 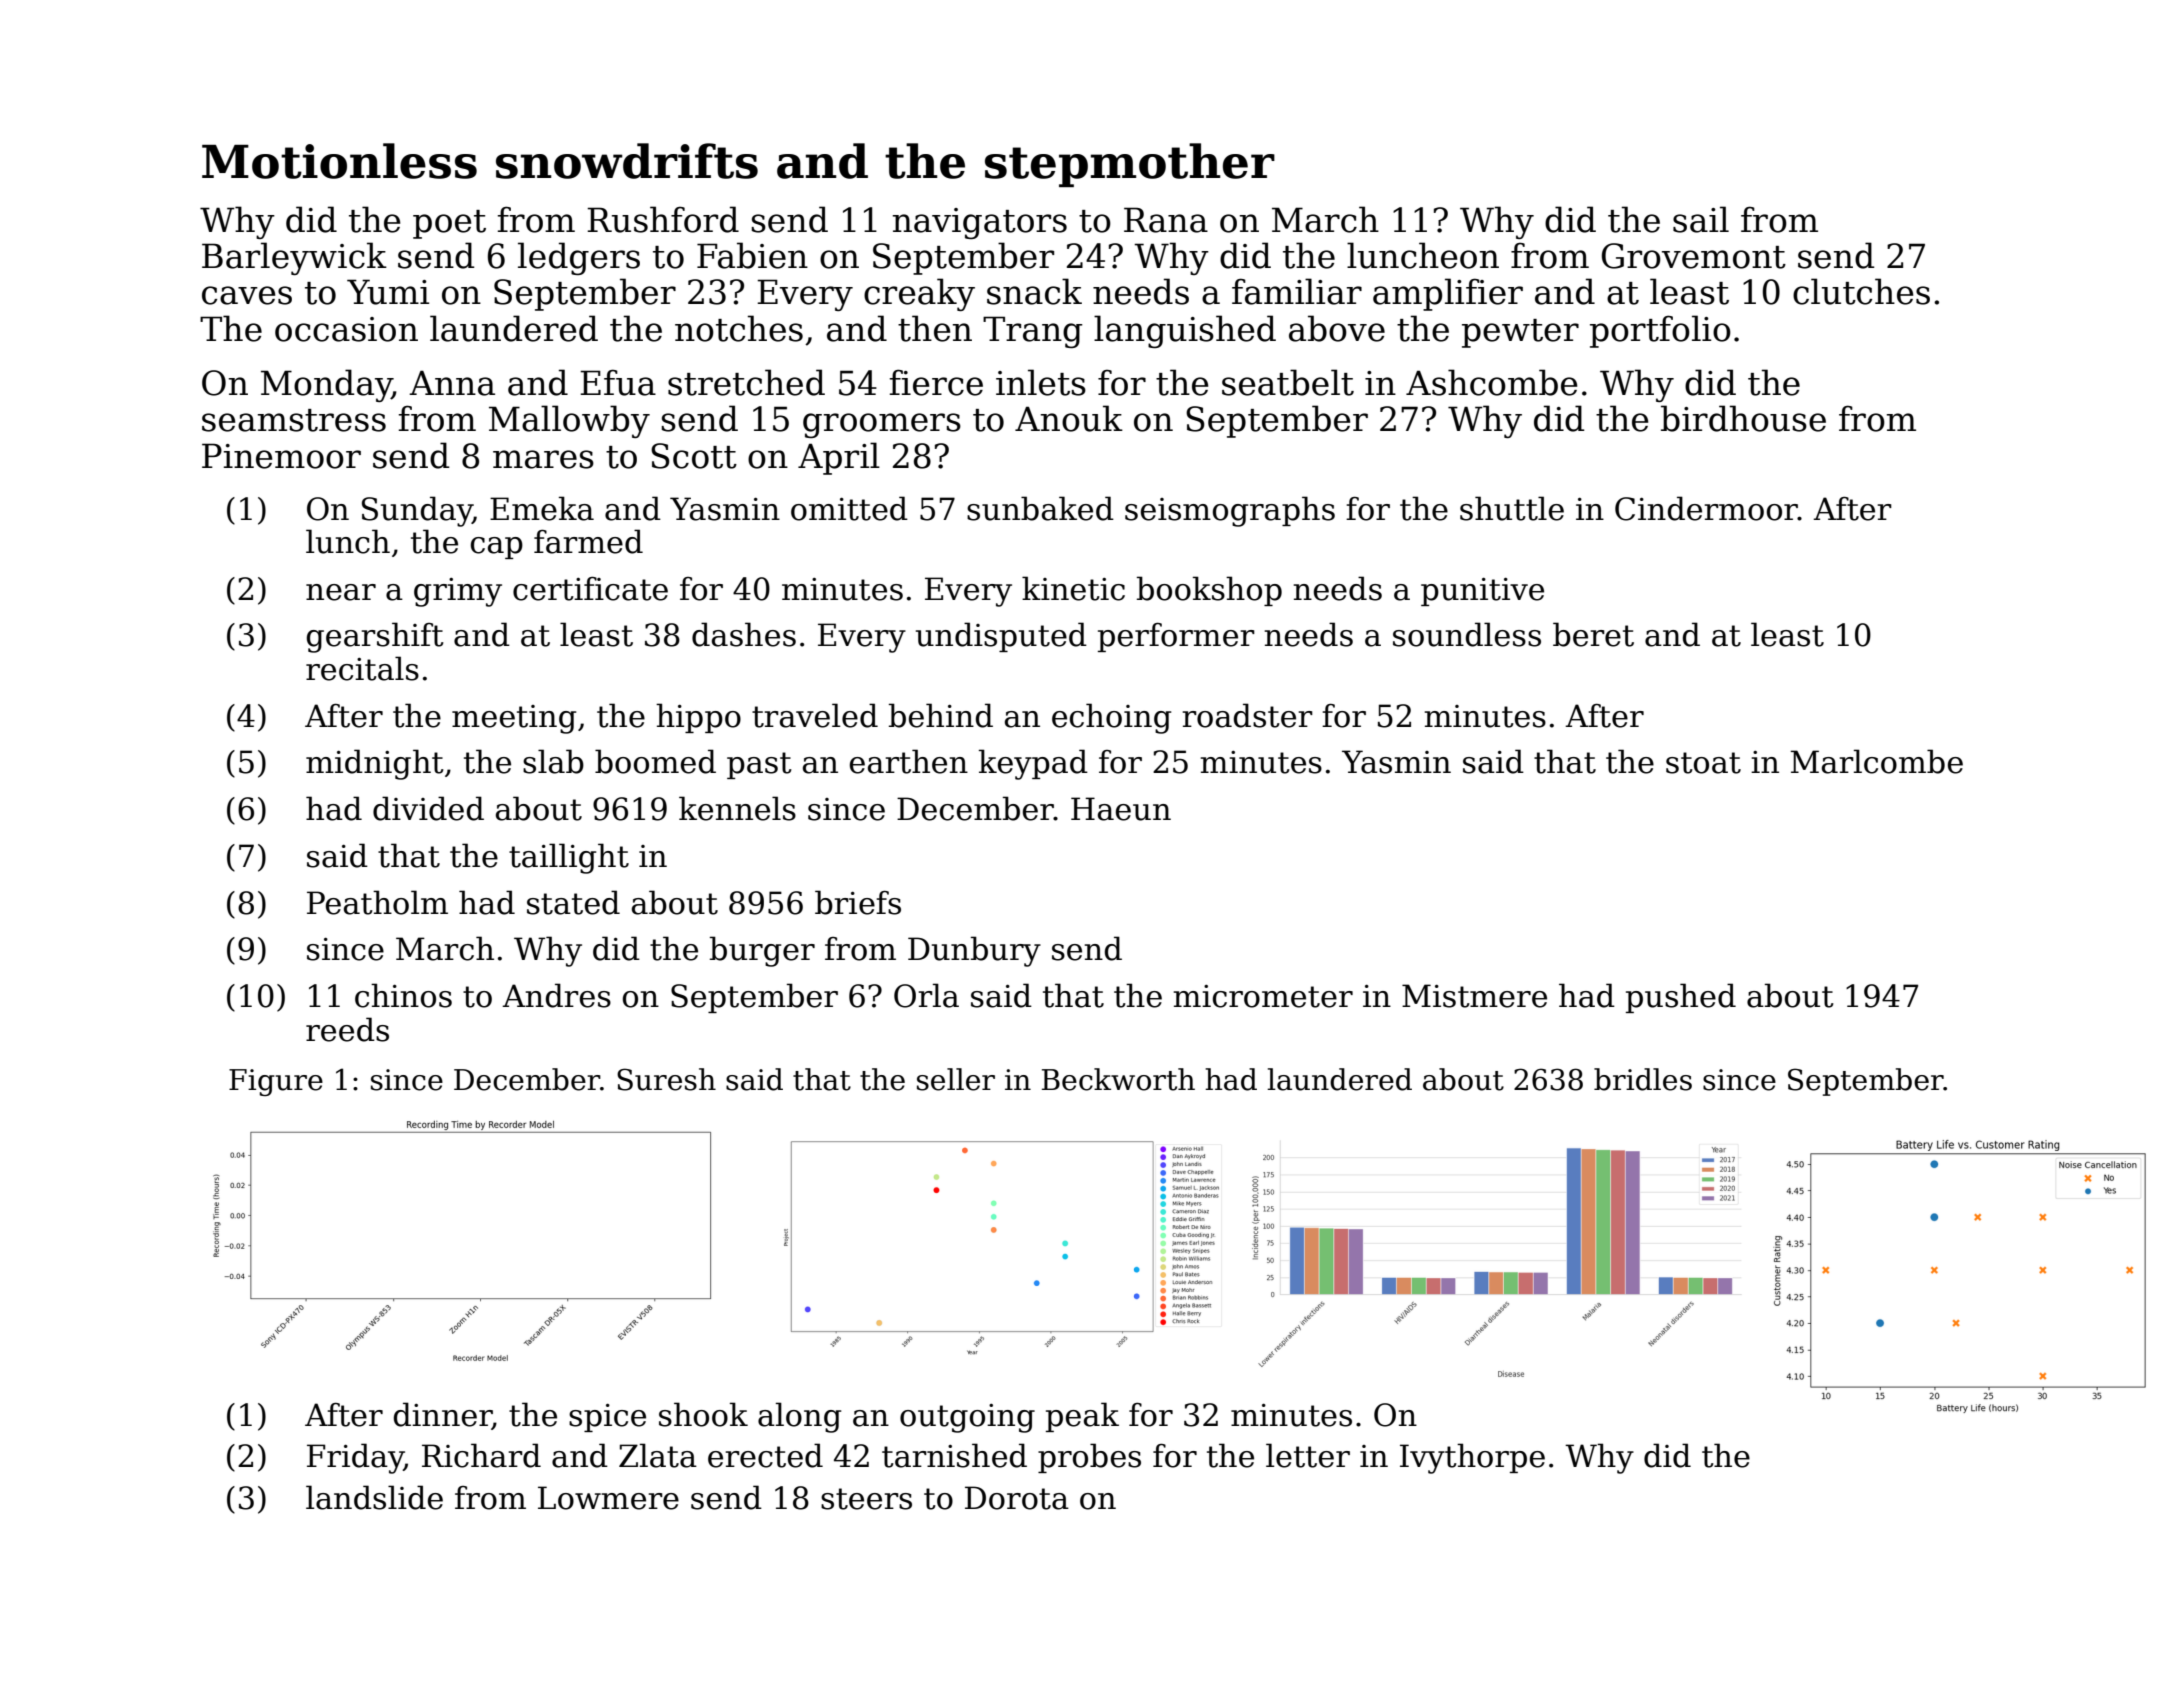 I want to click on Marlcombe, so click(x=1876, y=761).
